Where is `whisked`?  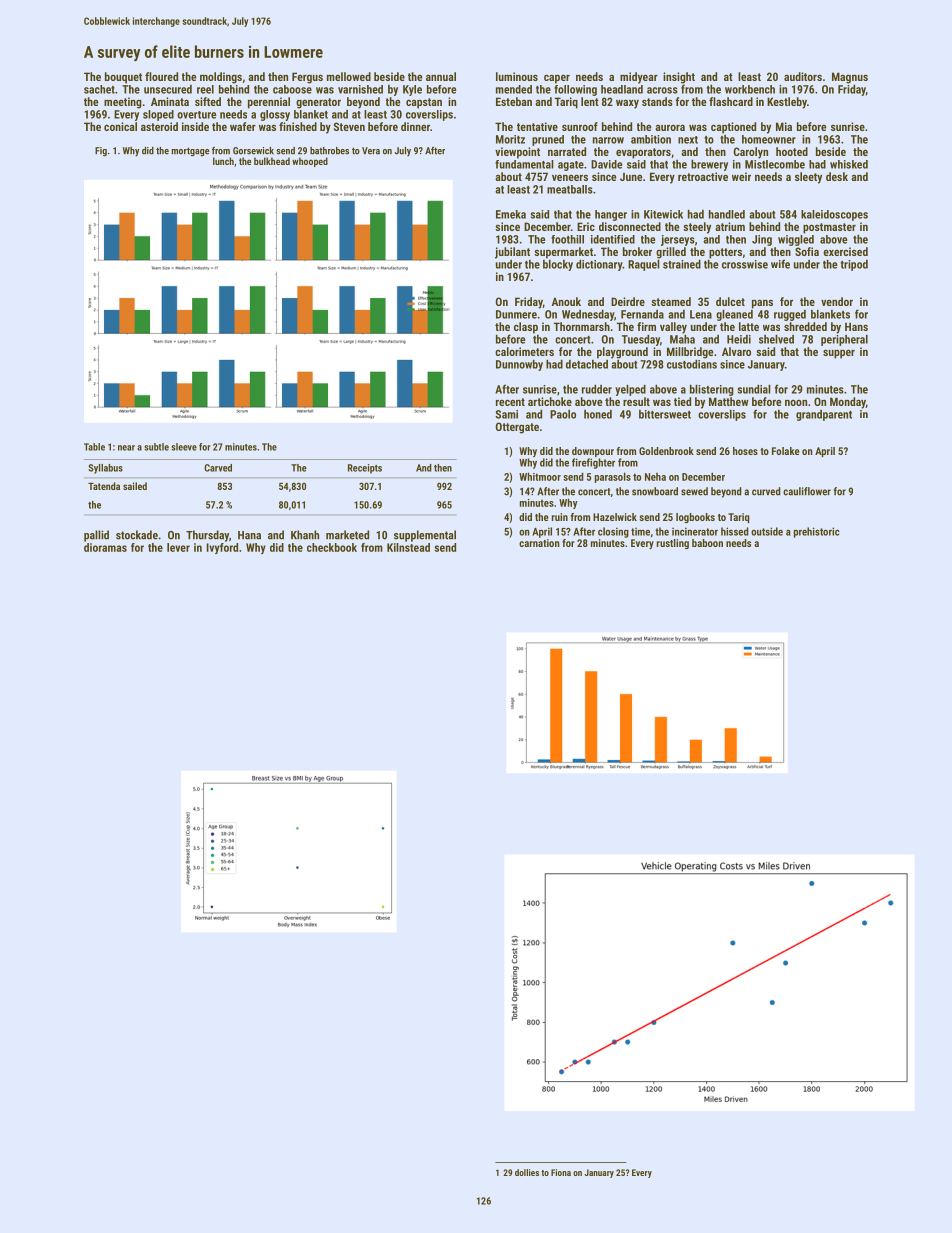
whisked is located at coordinates (849, 164).
